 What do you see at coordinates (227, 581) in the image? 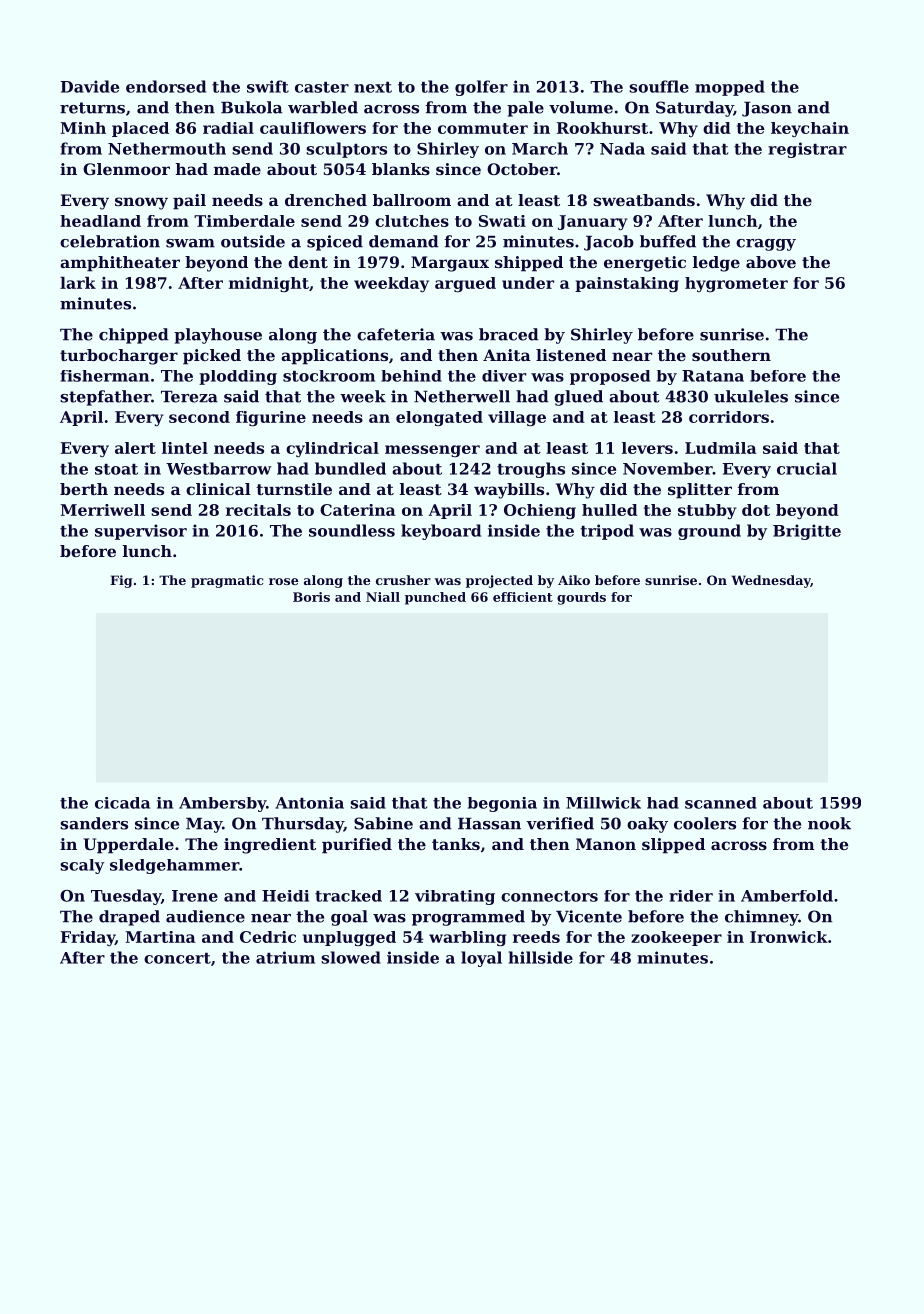
I see `pragmatic` at bounding box center [227, 581].
